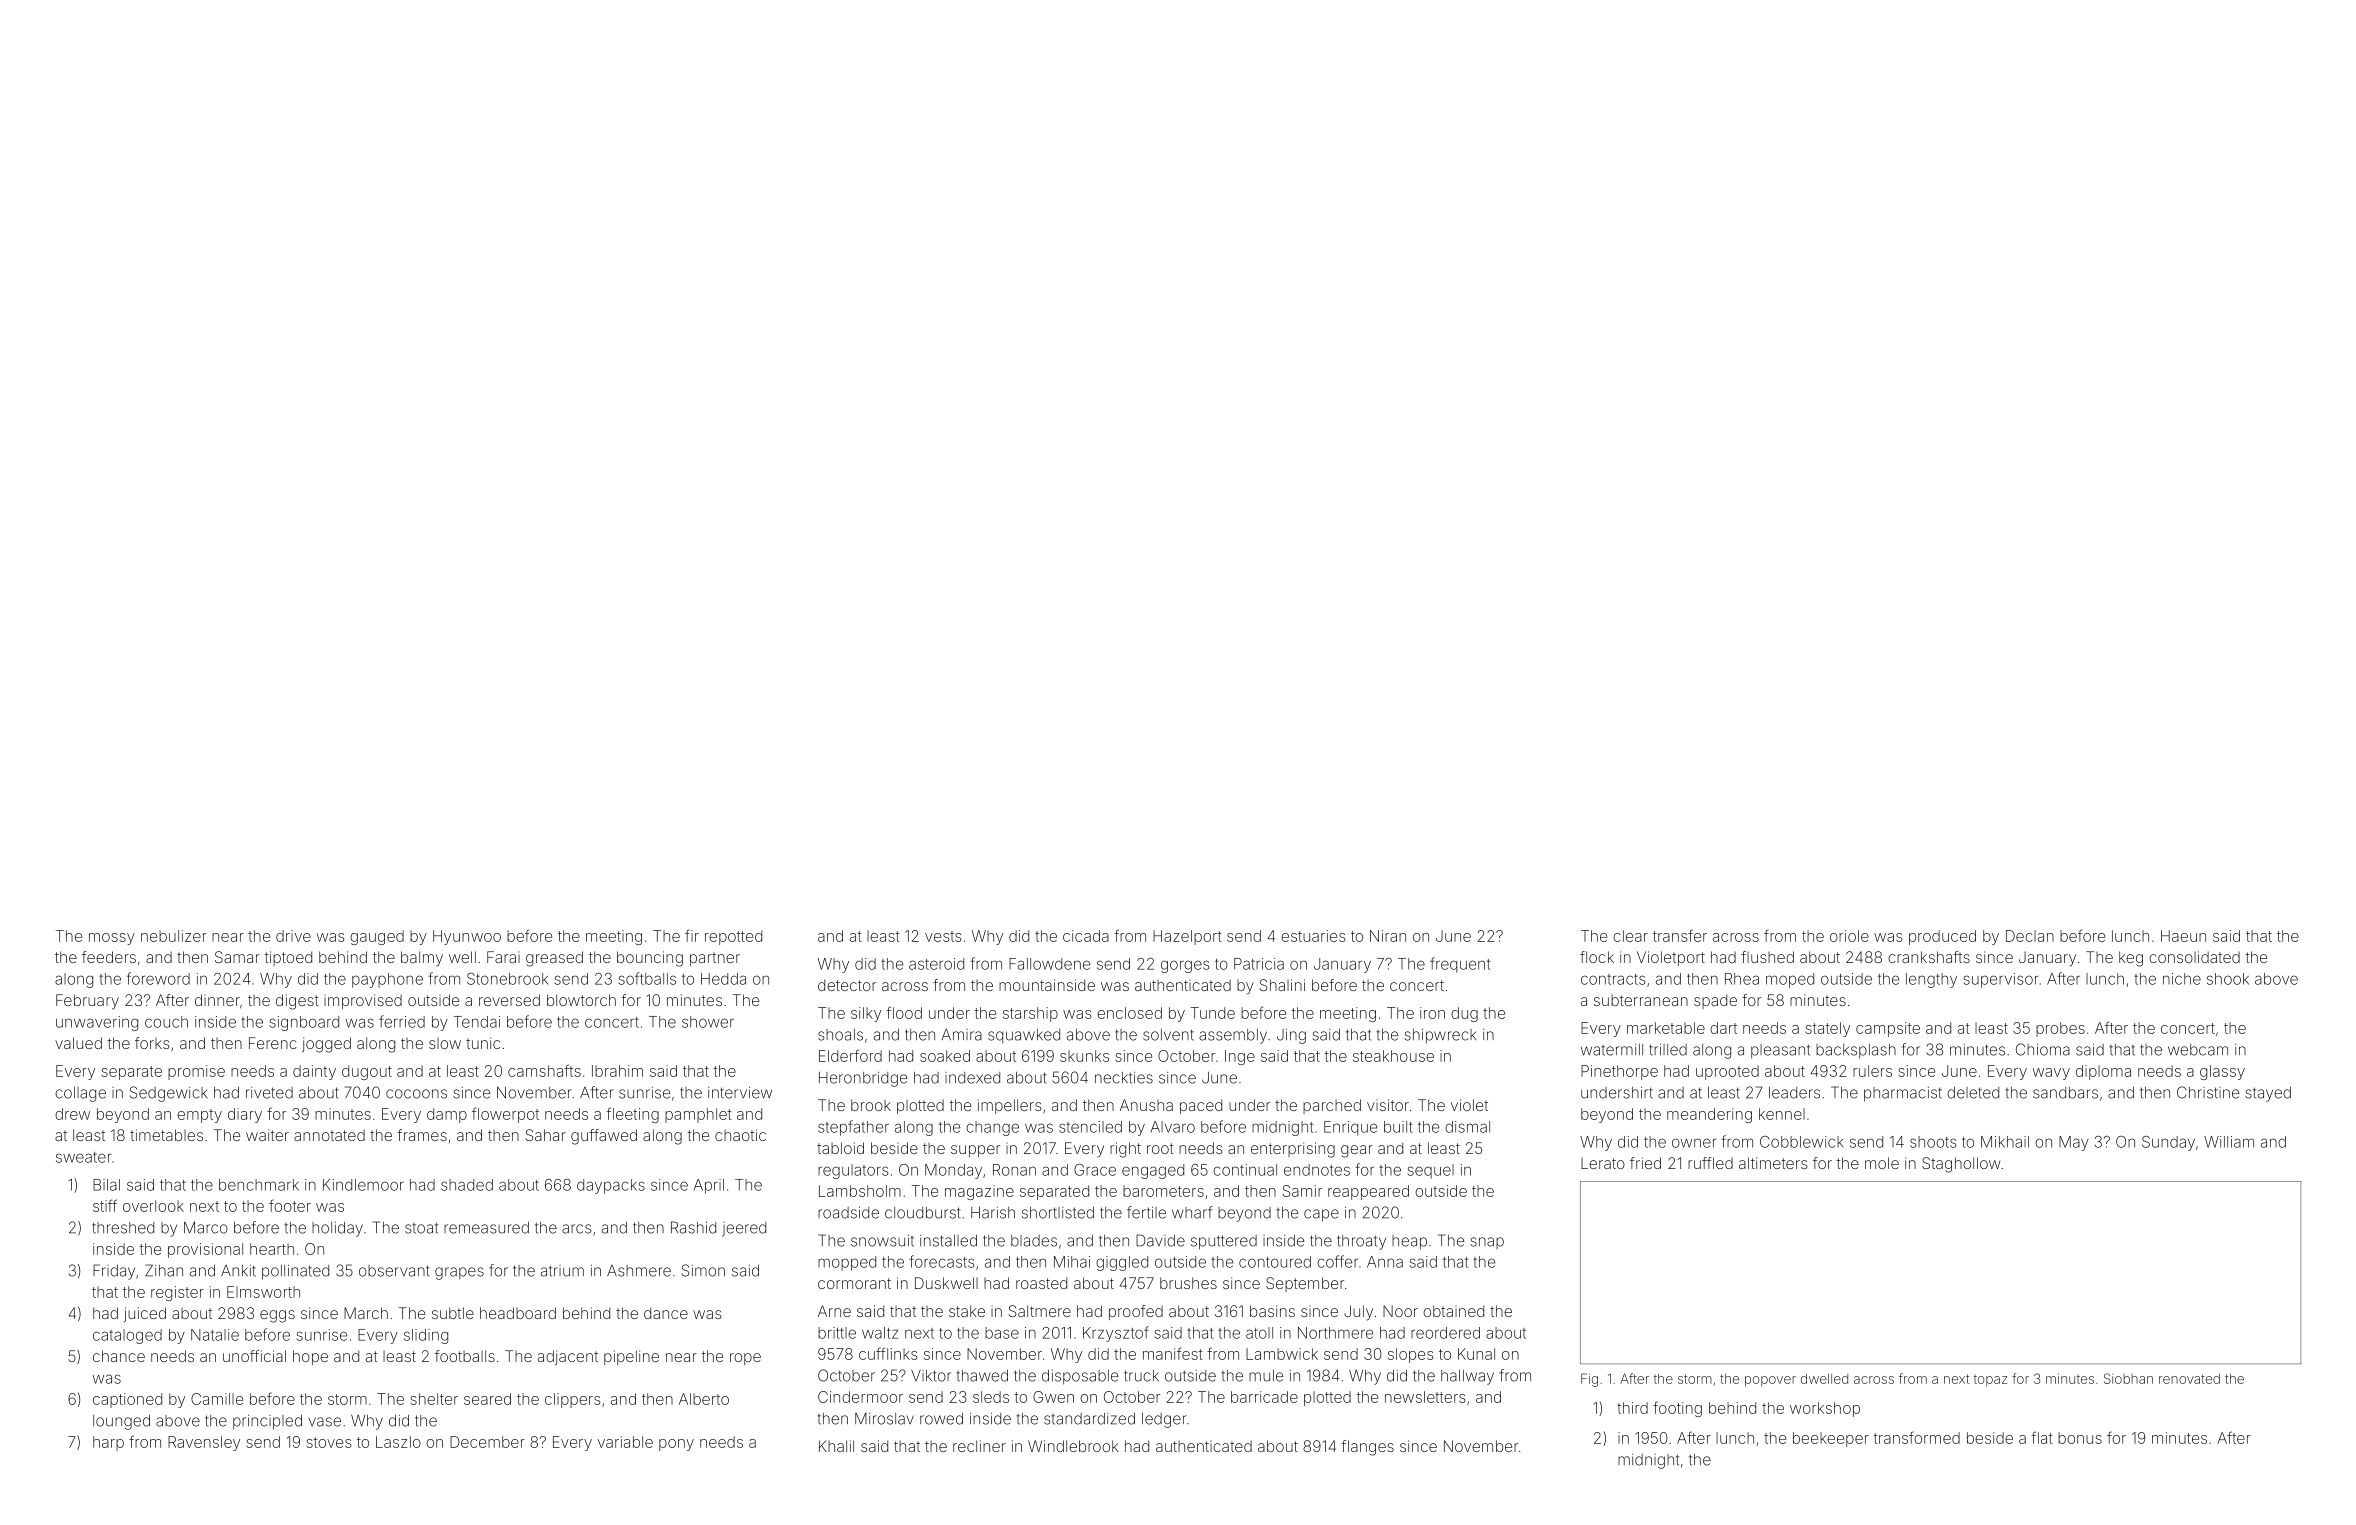  What do you see at coordinates (267, 1422) in the page?
I see `principled` at bounding box center [267, 1422].
